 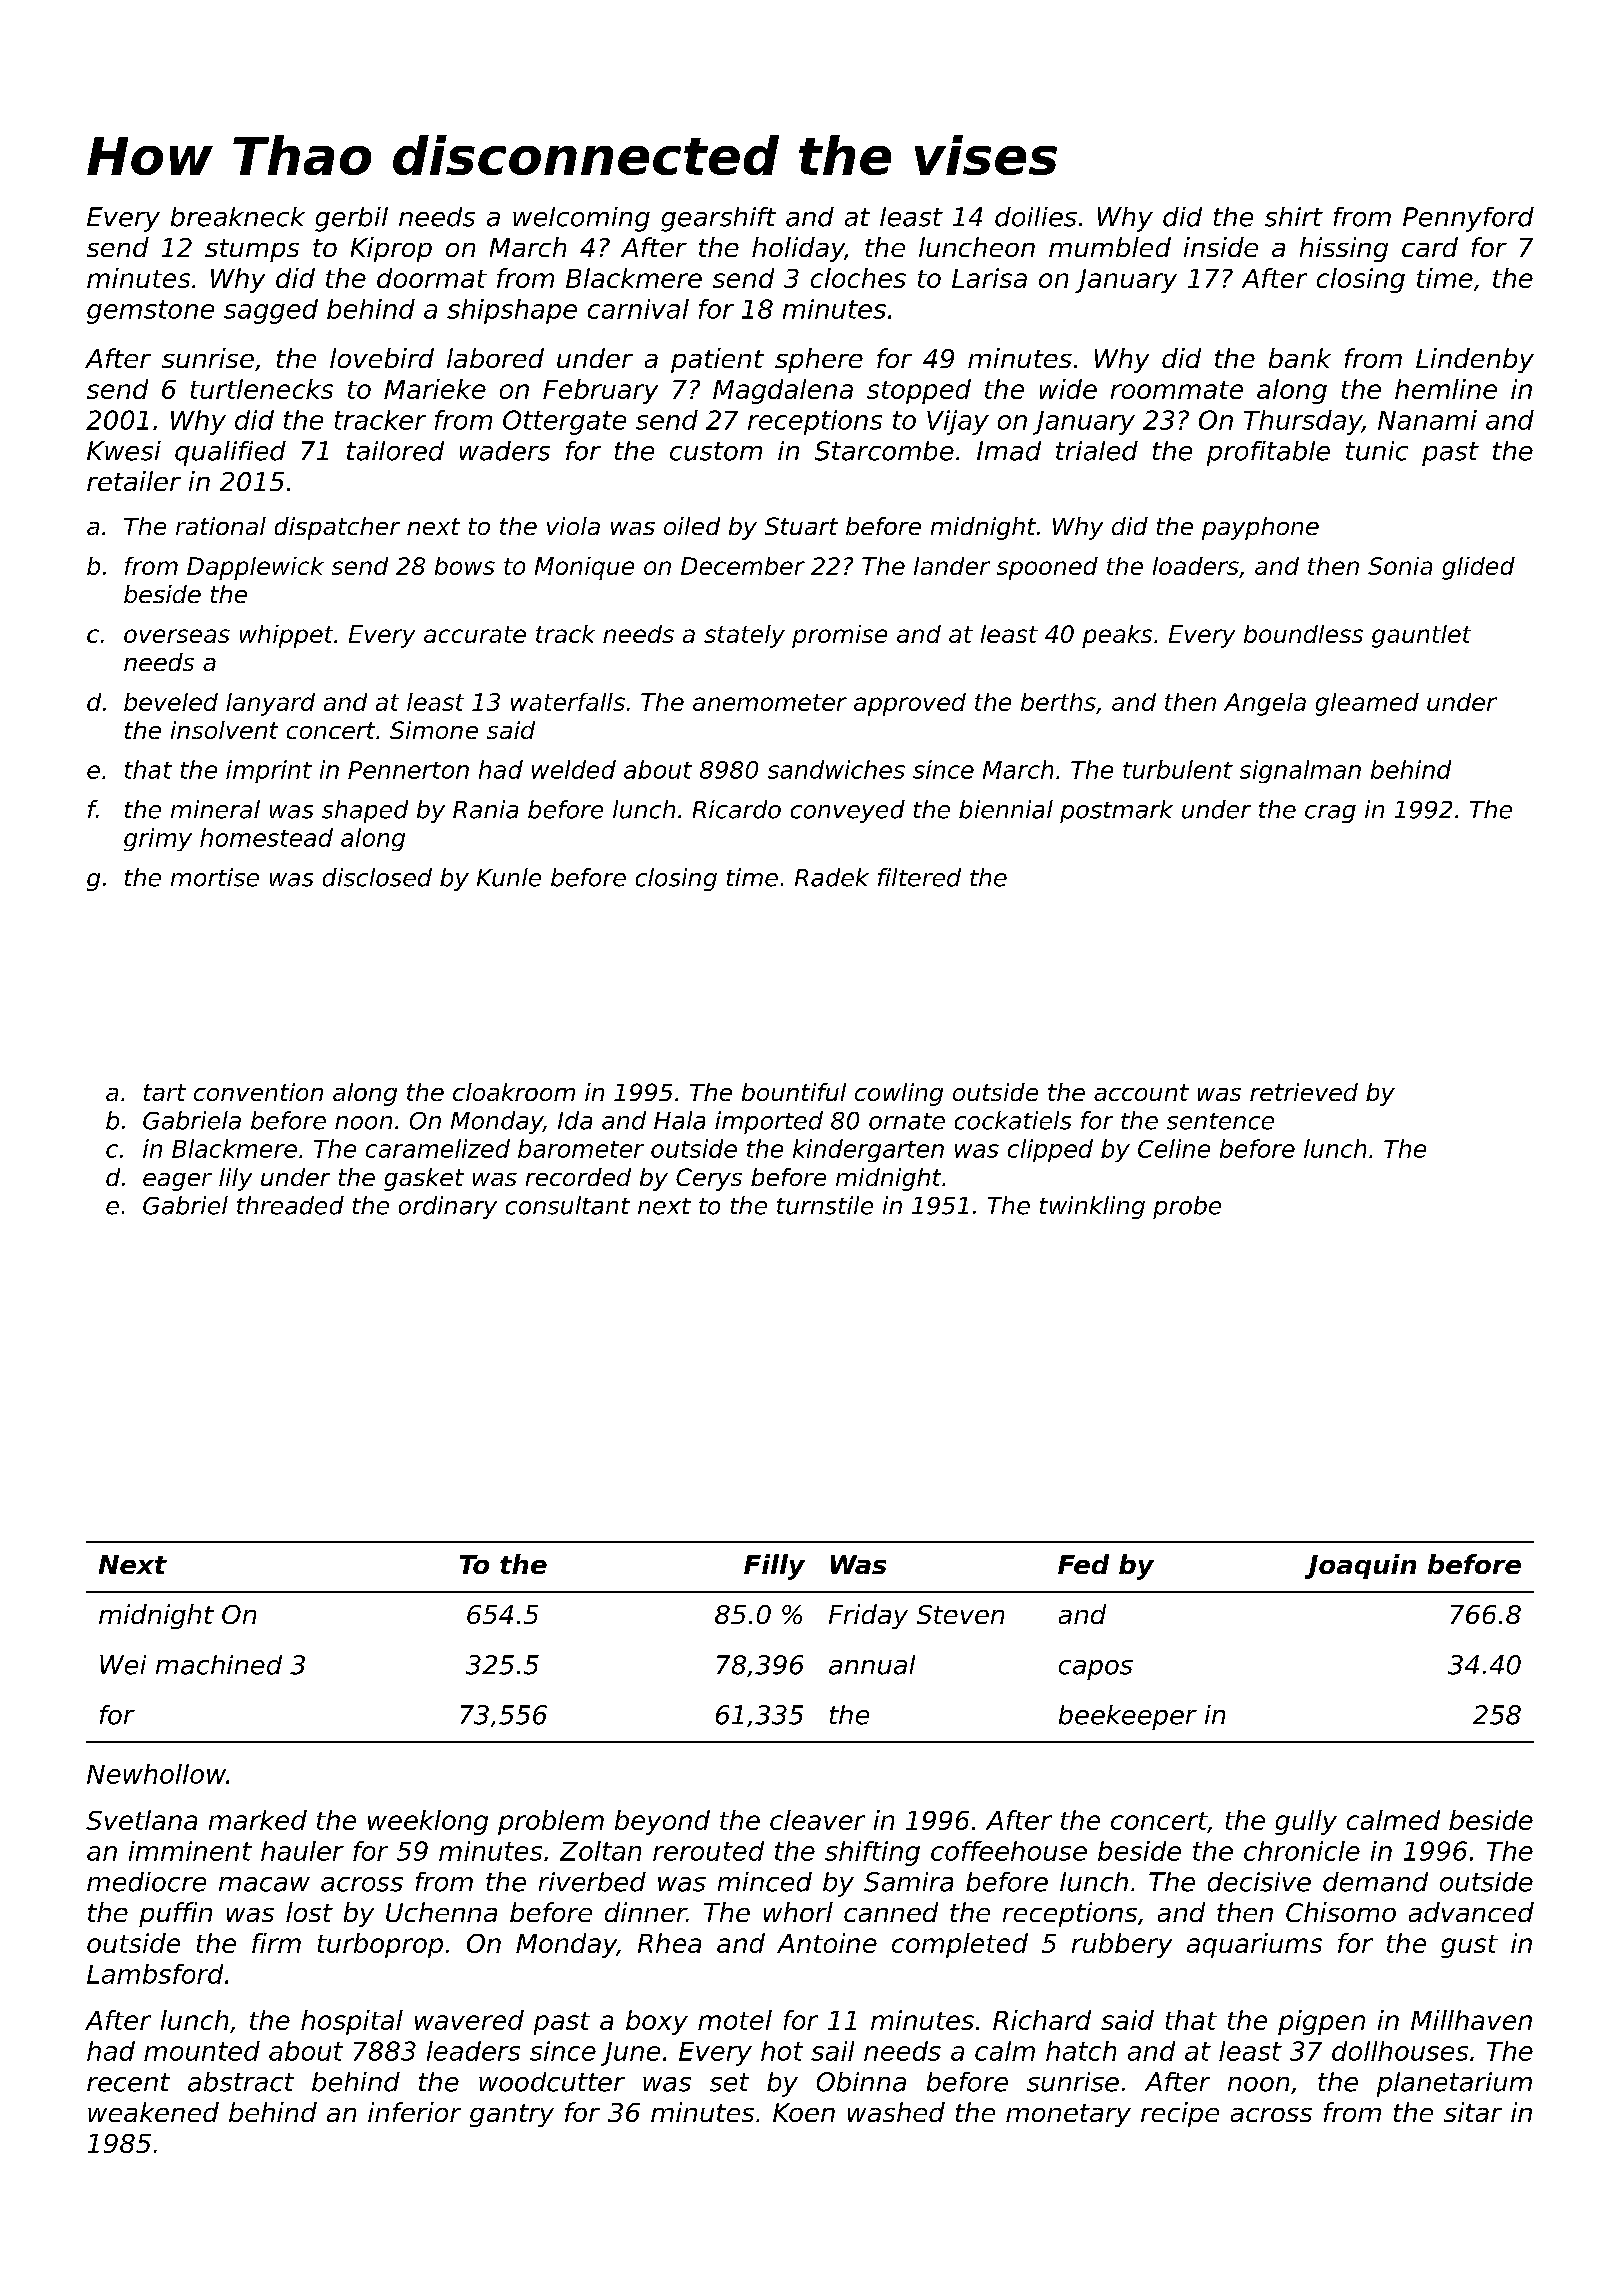 I want to click on tart, so click(x=165, y=1092).
